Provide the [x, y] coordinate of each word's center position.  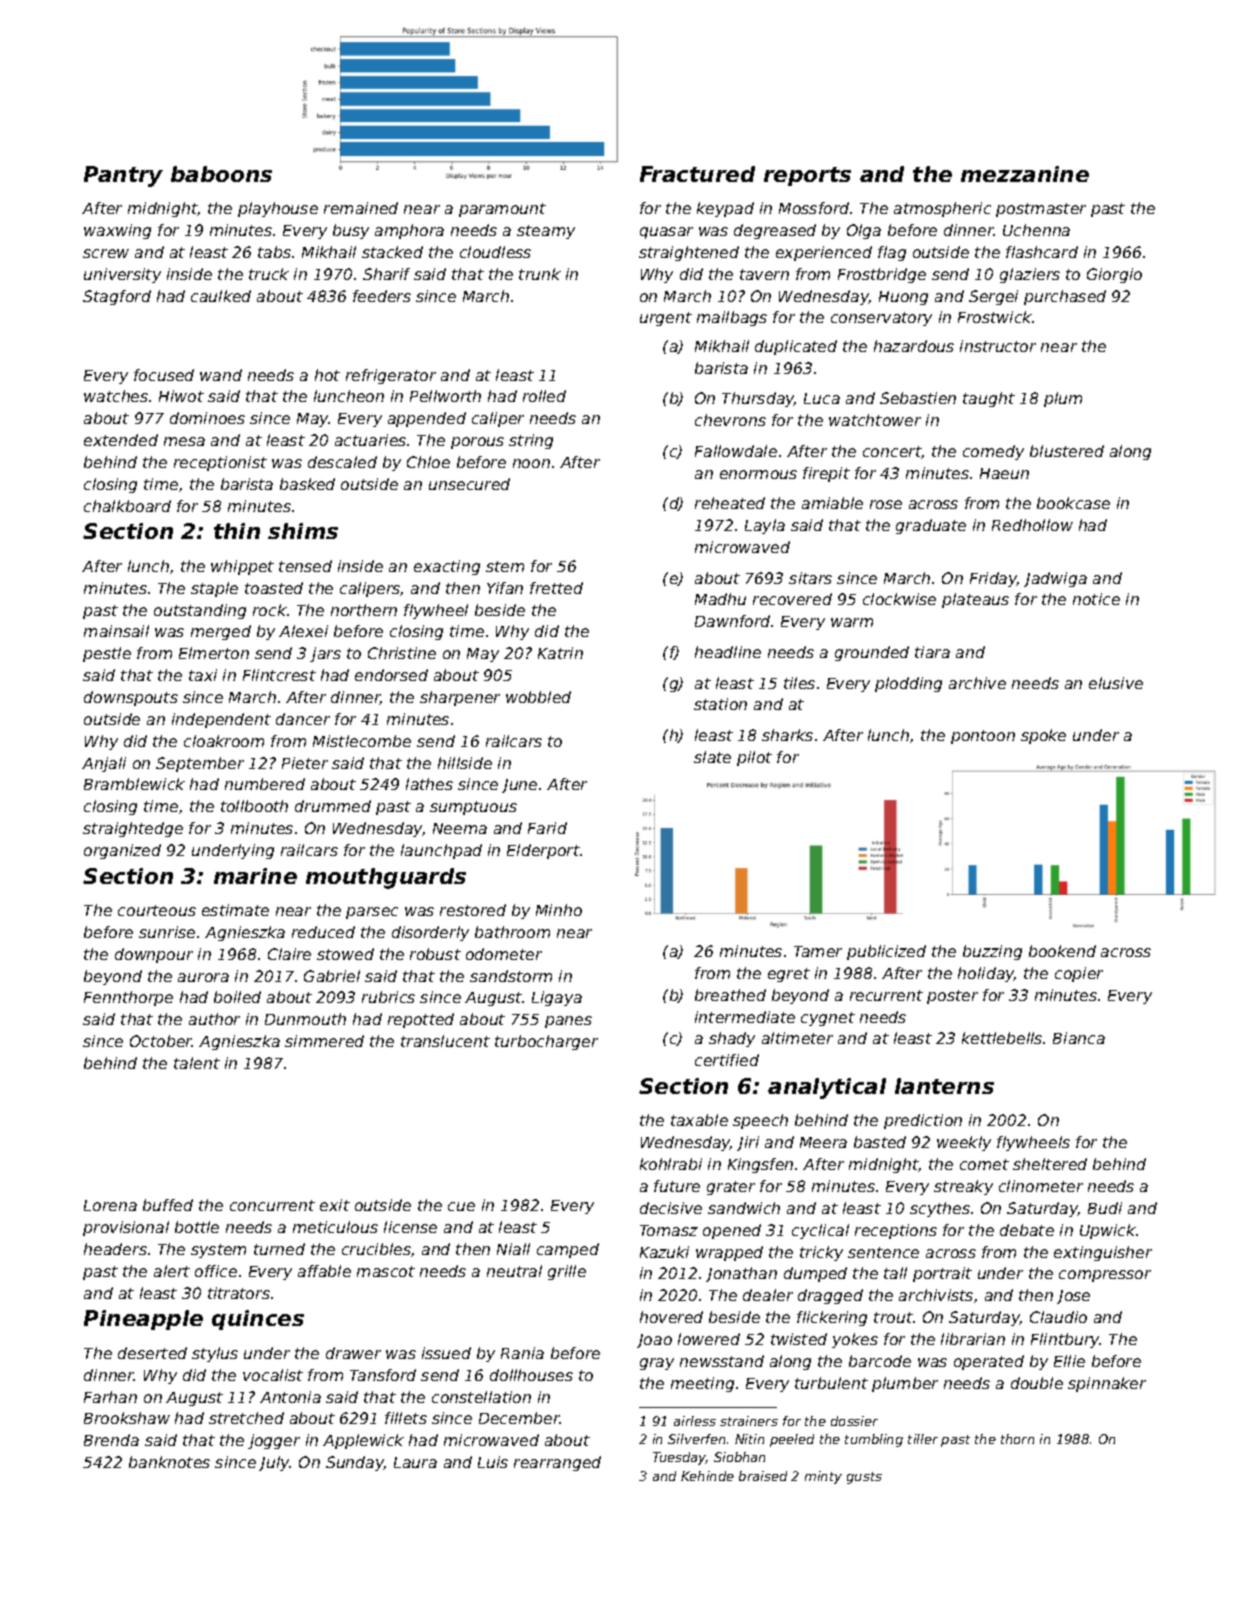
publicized [886, 952]
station [720, 704]
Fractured [697, 174]
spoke [1043, 736]
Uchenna [1036, 230]
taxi [203, 675]
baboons [221, 174]
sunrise [167, 932]
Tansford [383, 1375]
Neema [460, 828]
